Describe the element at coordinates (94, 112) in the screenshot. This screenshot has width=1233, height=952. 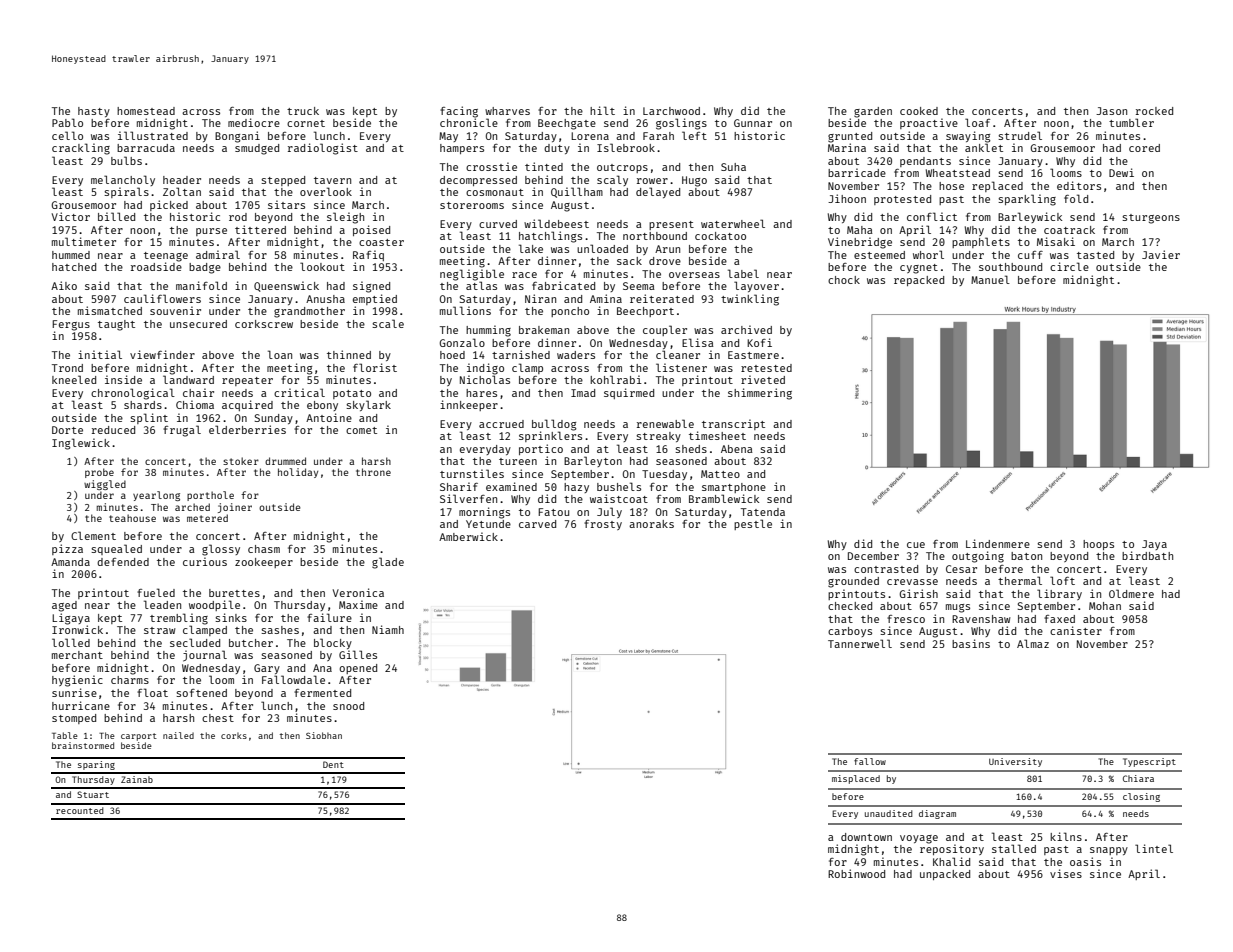
I see `hasty` at that location.
